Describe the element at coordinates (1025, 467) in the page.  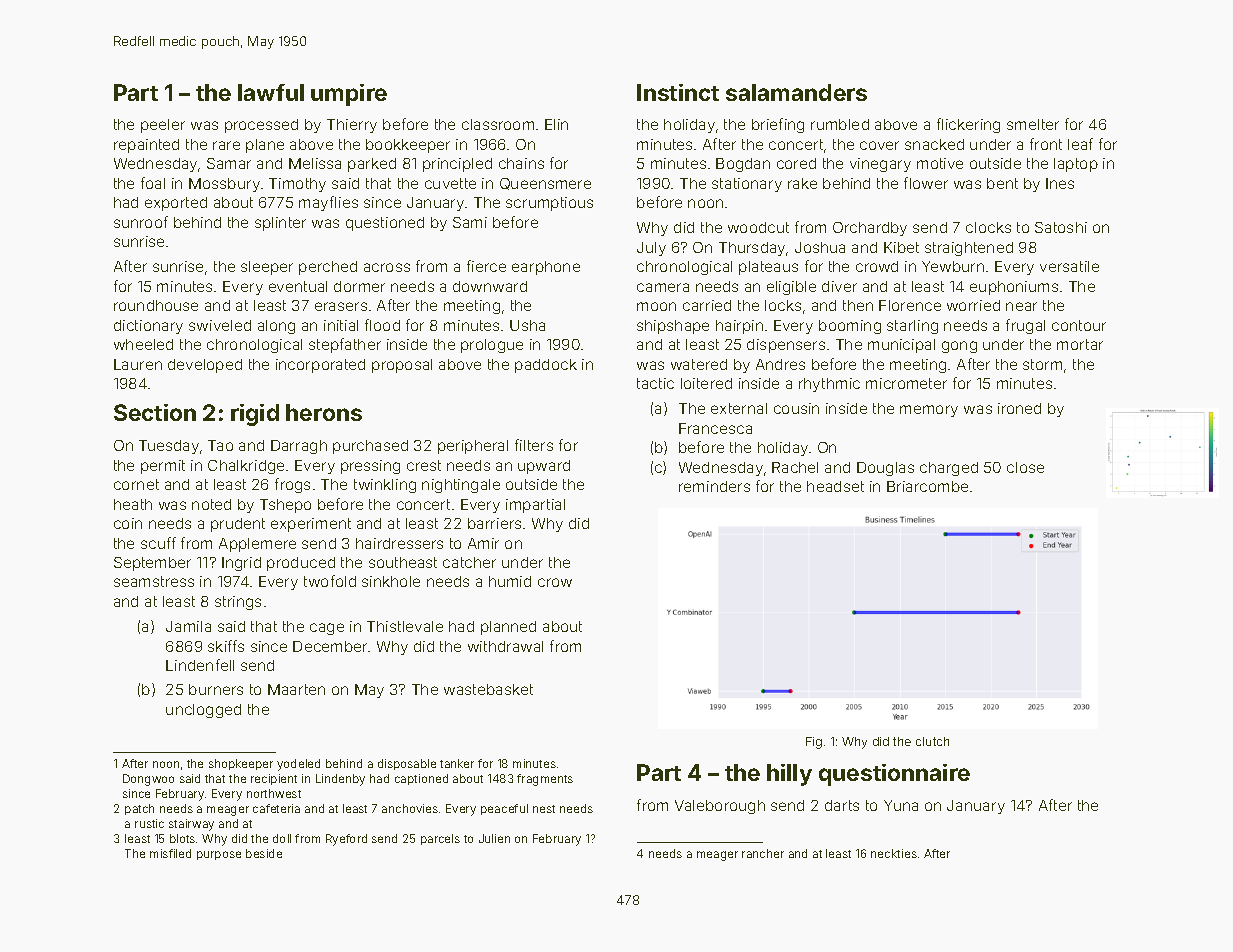
I see `close` at that location.
